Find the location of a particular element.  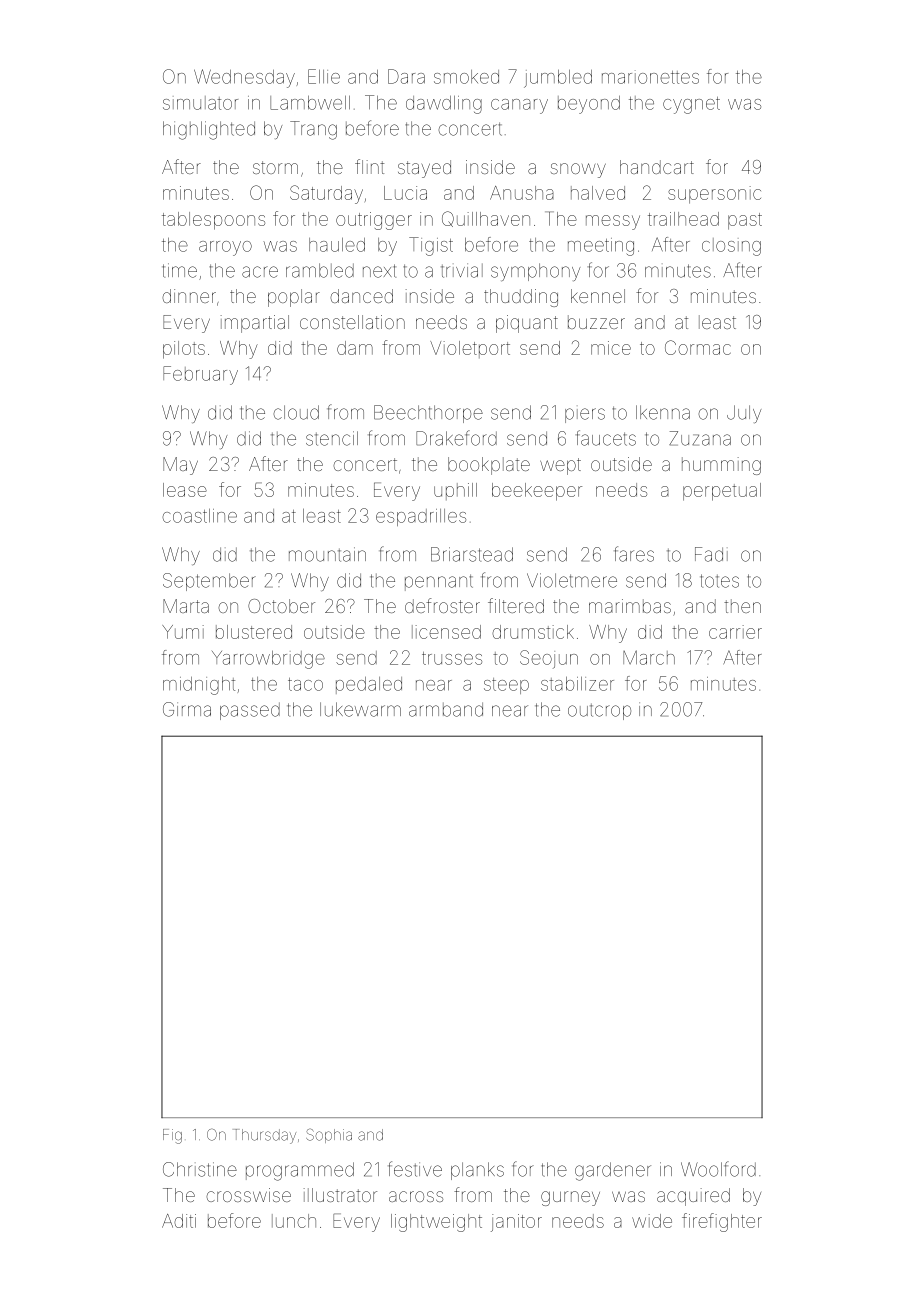

Violetport is located at coordinates (470, 349).
